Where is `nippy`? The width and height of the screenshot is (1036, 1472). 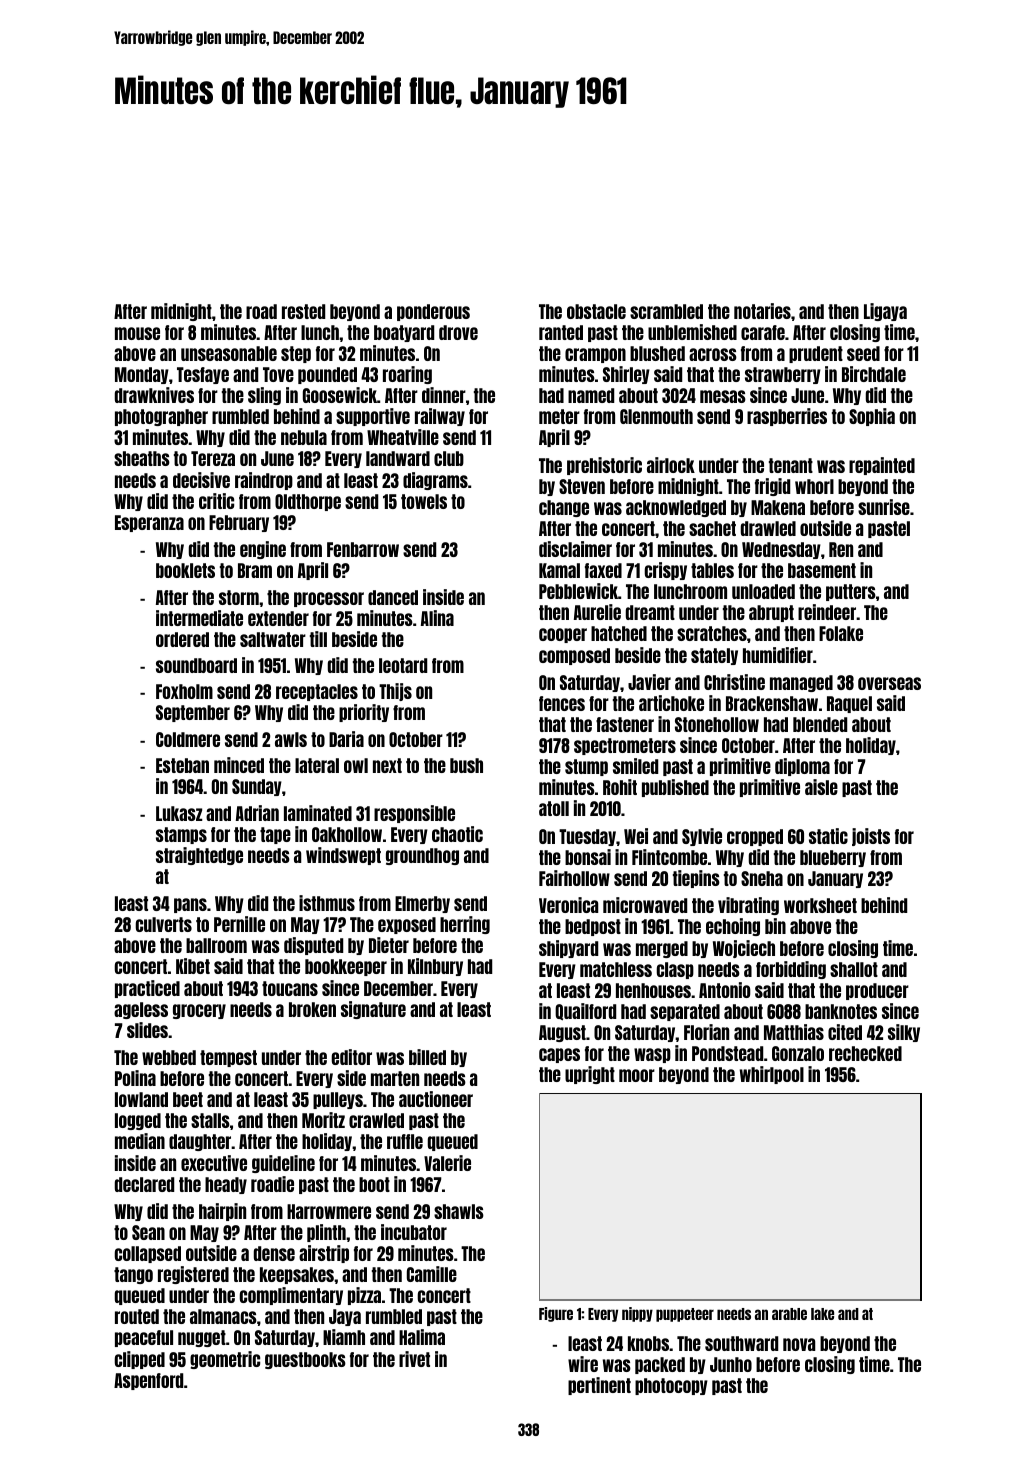
nippy is located at coordinates (637, 1314).
